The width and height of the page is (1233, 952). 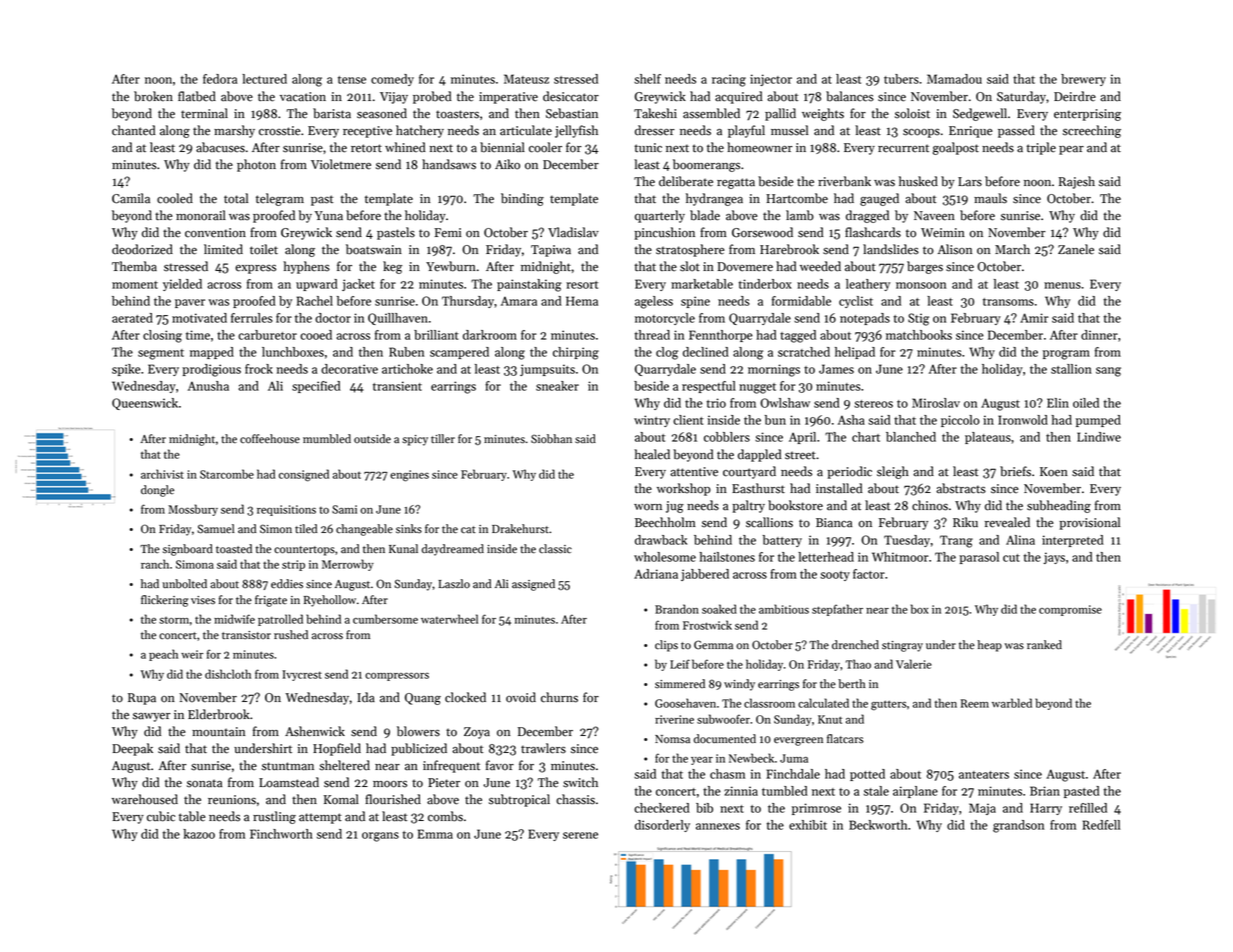 I want to click on biennial, so click(x=502, y=147).
